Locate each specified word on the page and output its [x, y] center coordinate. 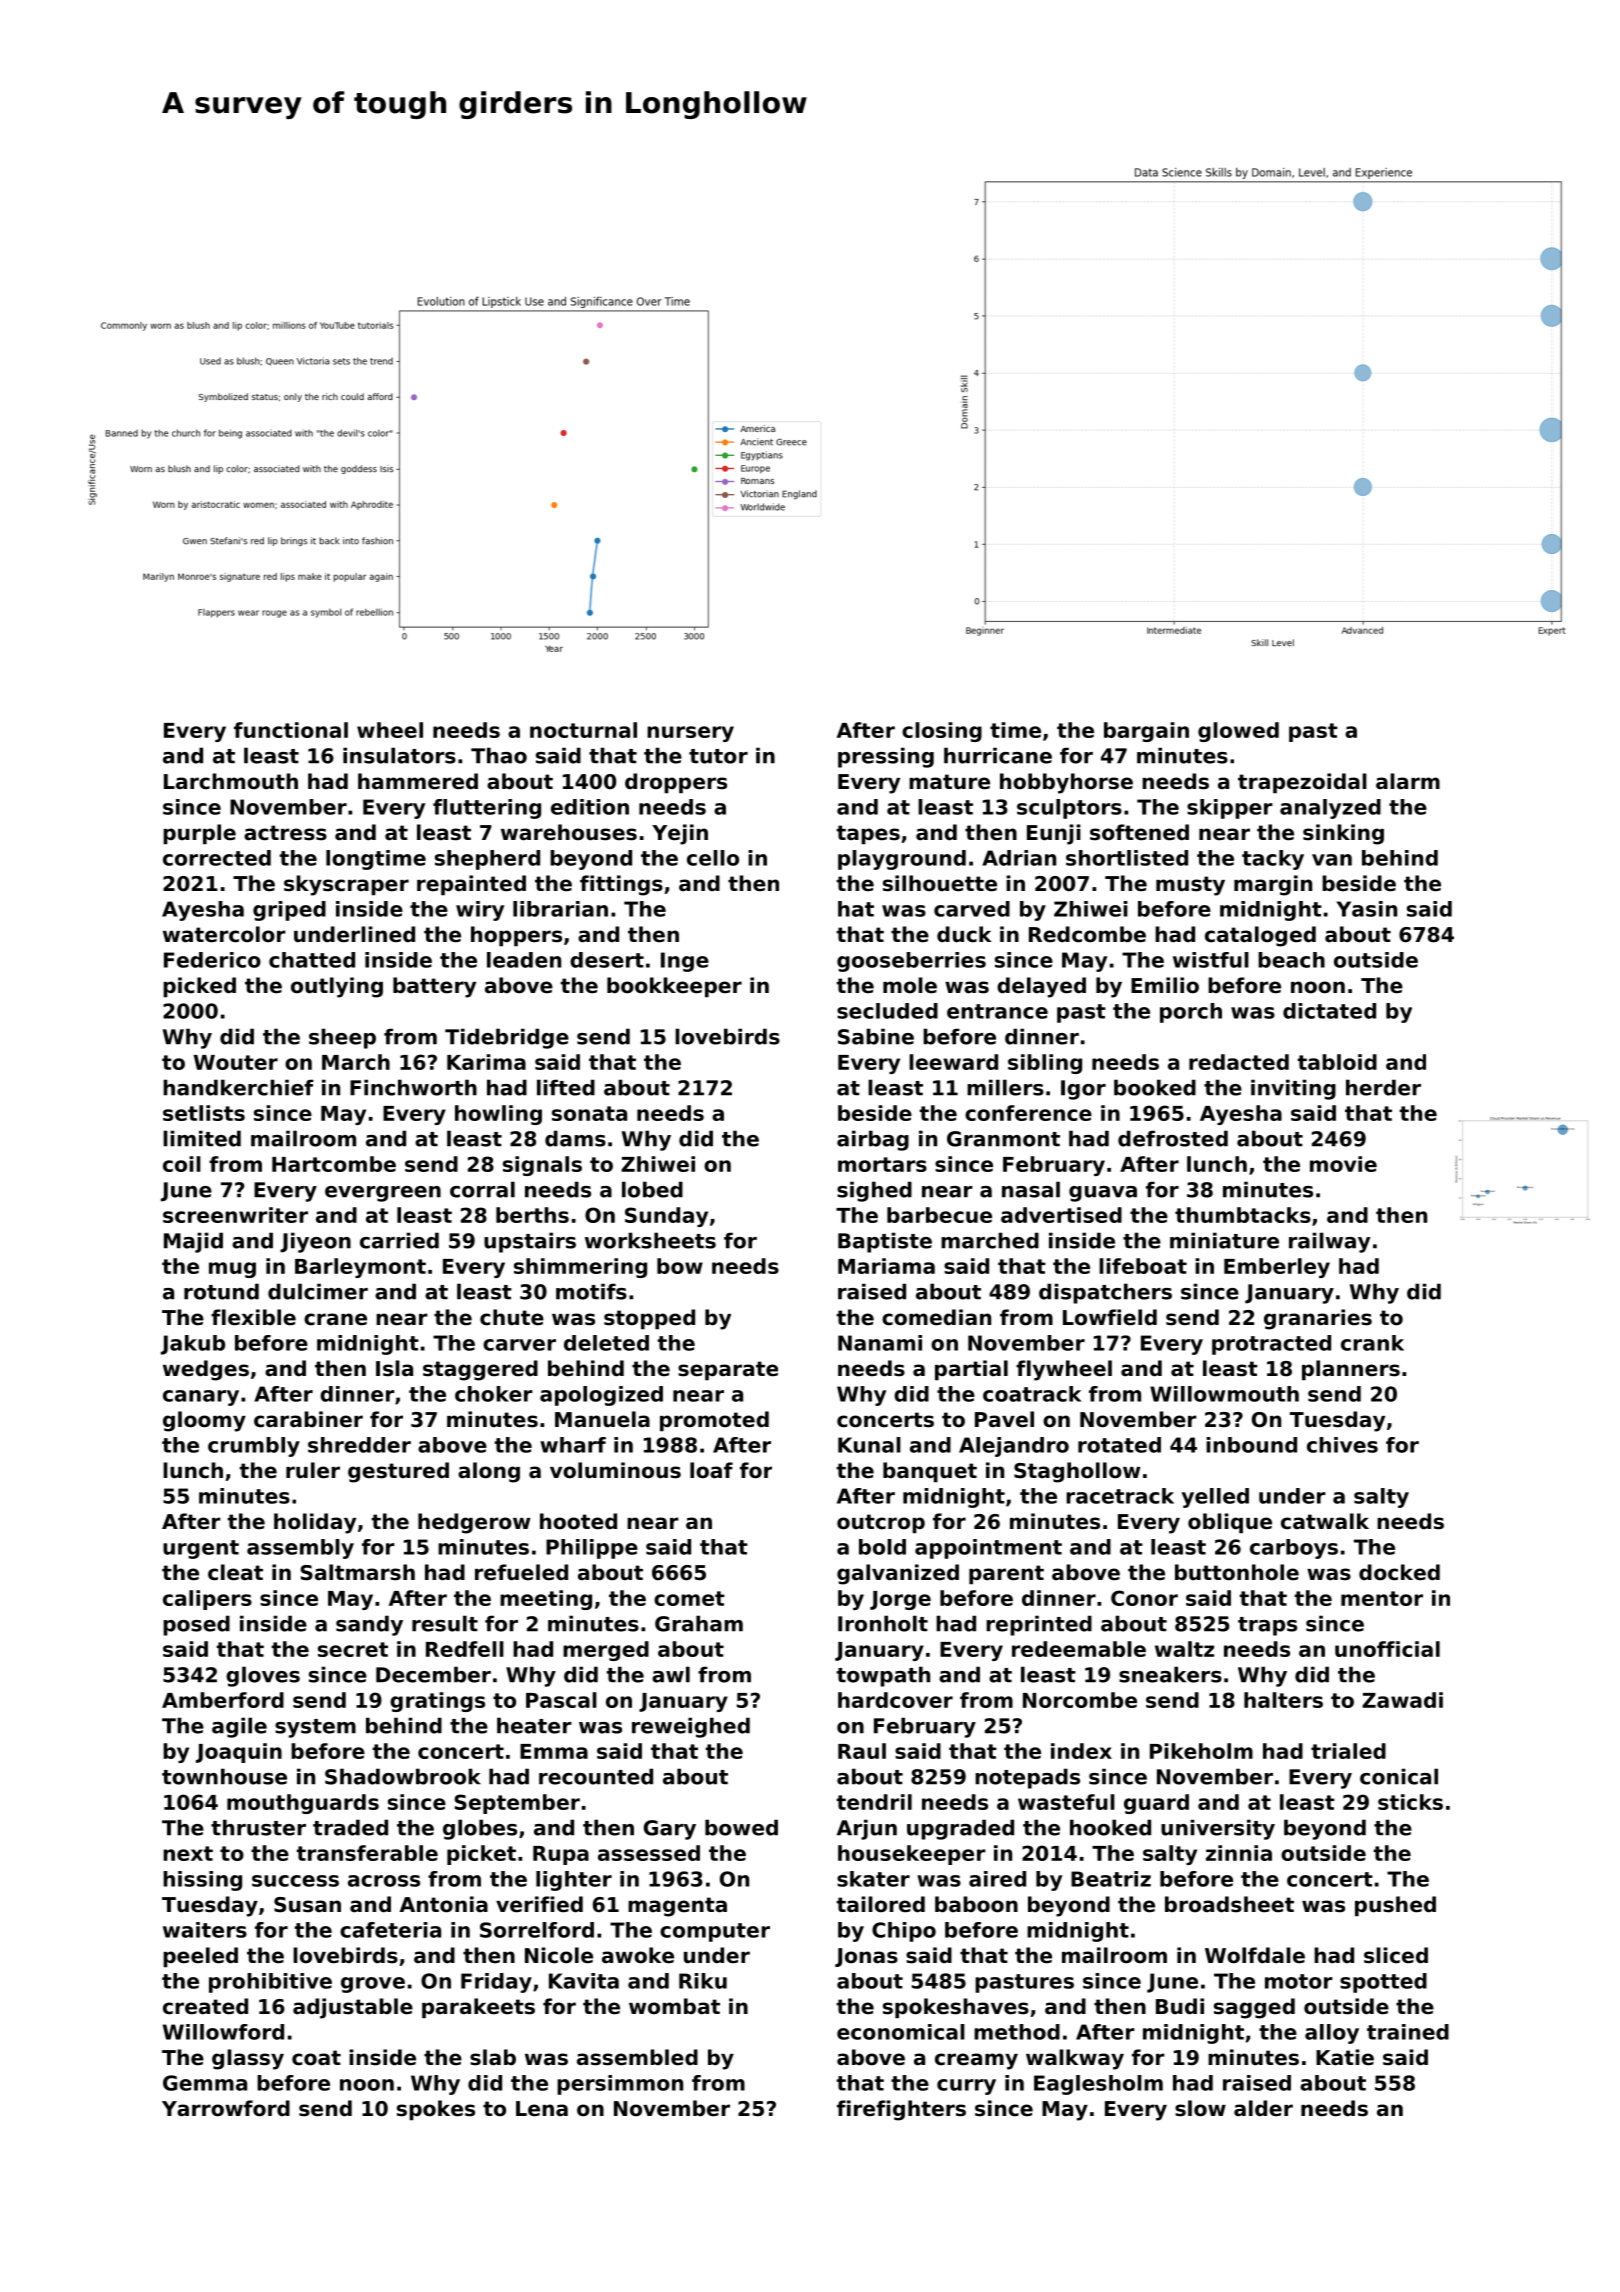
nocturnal [583, 730]
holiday [315, 1523]
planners [1351, 1370]
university [1218, 1829]
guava [1103, 1194]
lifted [566, 1087]
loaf [711, 1470]
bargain [1146, 732]
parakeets [478, 2008]
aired [997, 1879]
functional [291, 730]
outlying [337, 987]
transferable [367, 1853]
